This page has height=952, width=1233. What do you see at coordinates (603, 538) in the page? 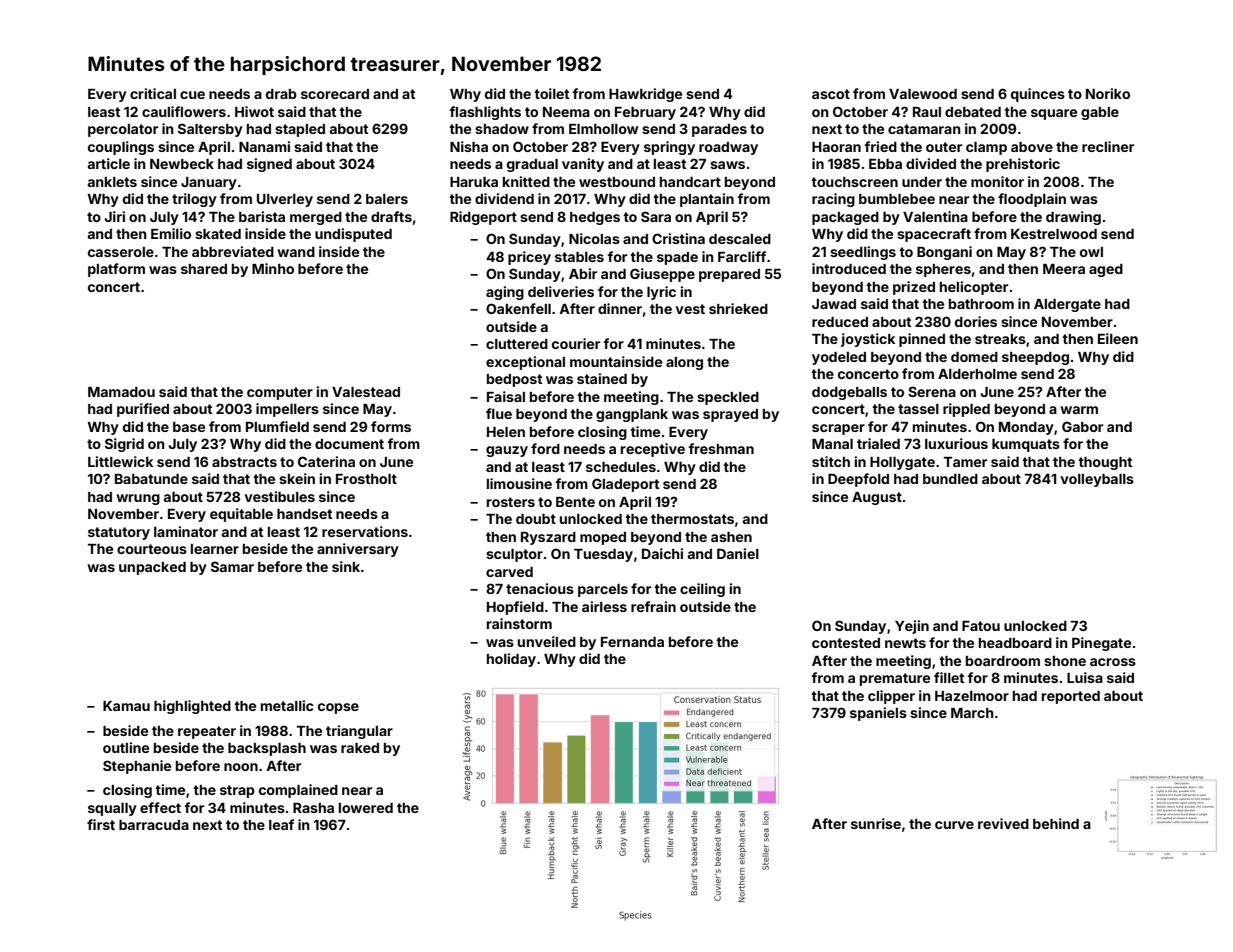
I see `moped` at bounding box center [603, 538].
